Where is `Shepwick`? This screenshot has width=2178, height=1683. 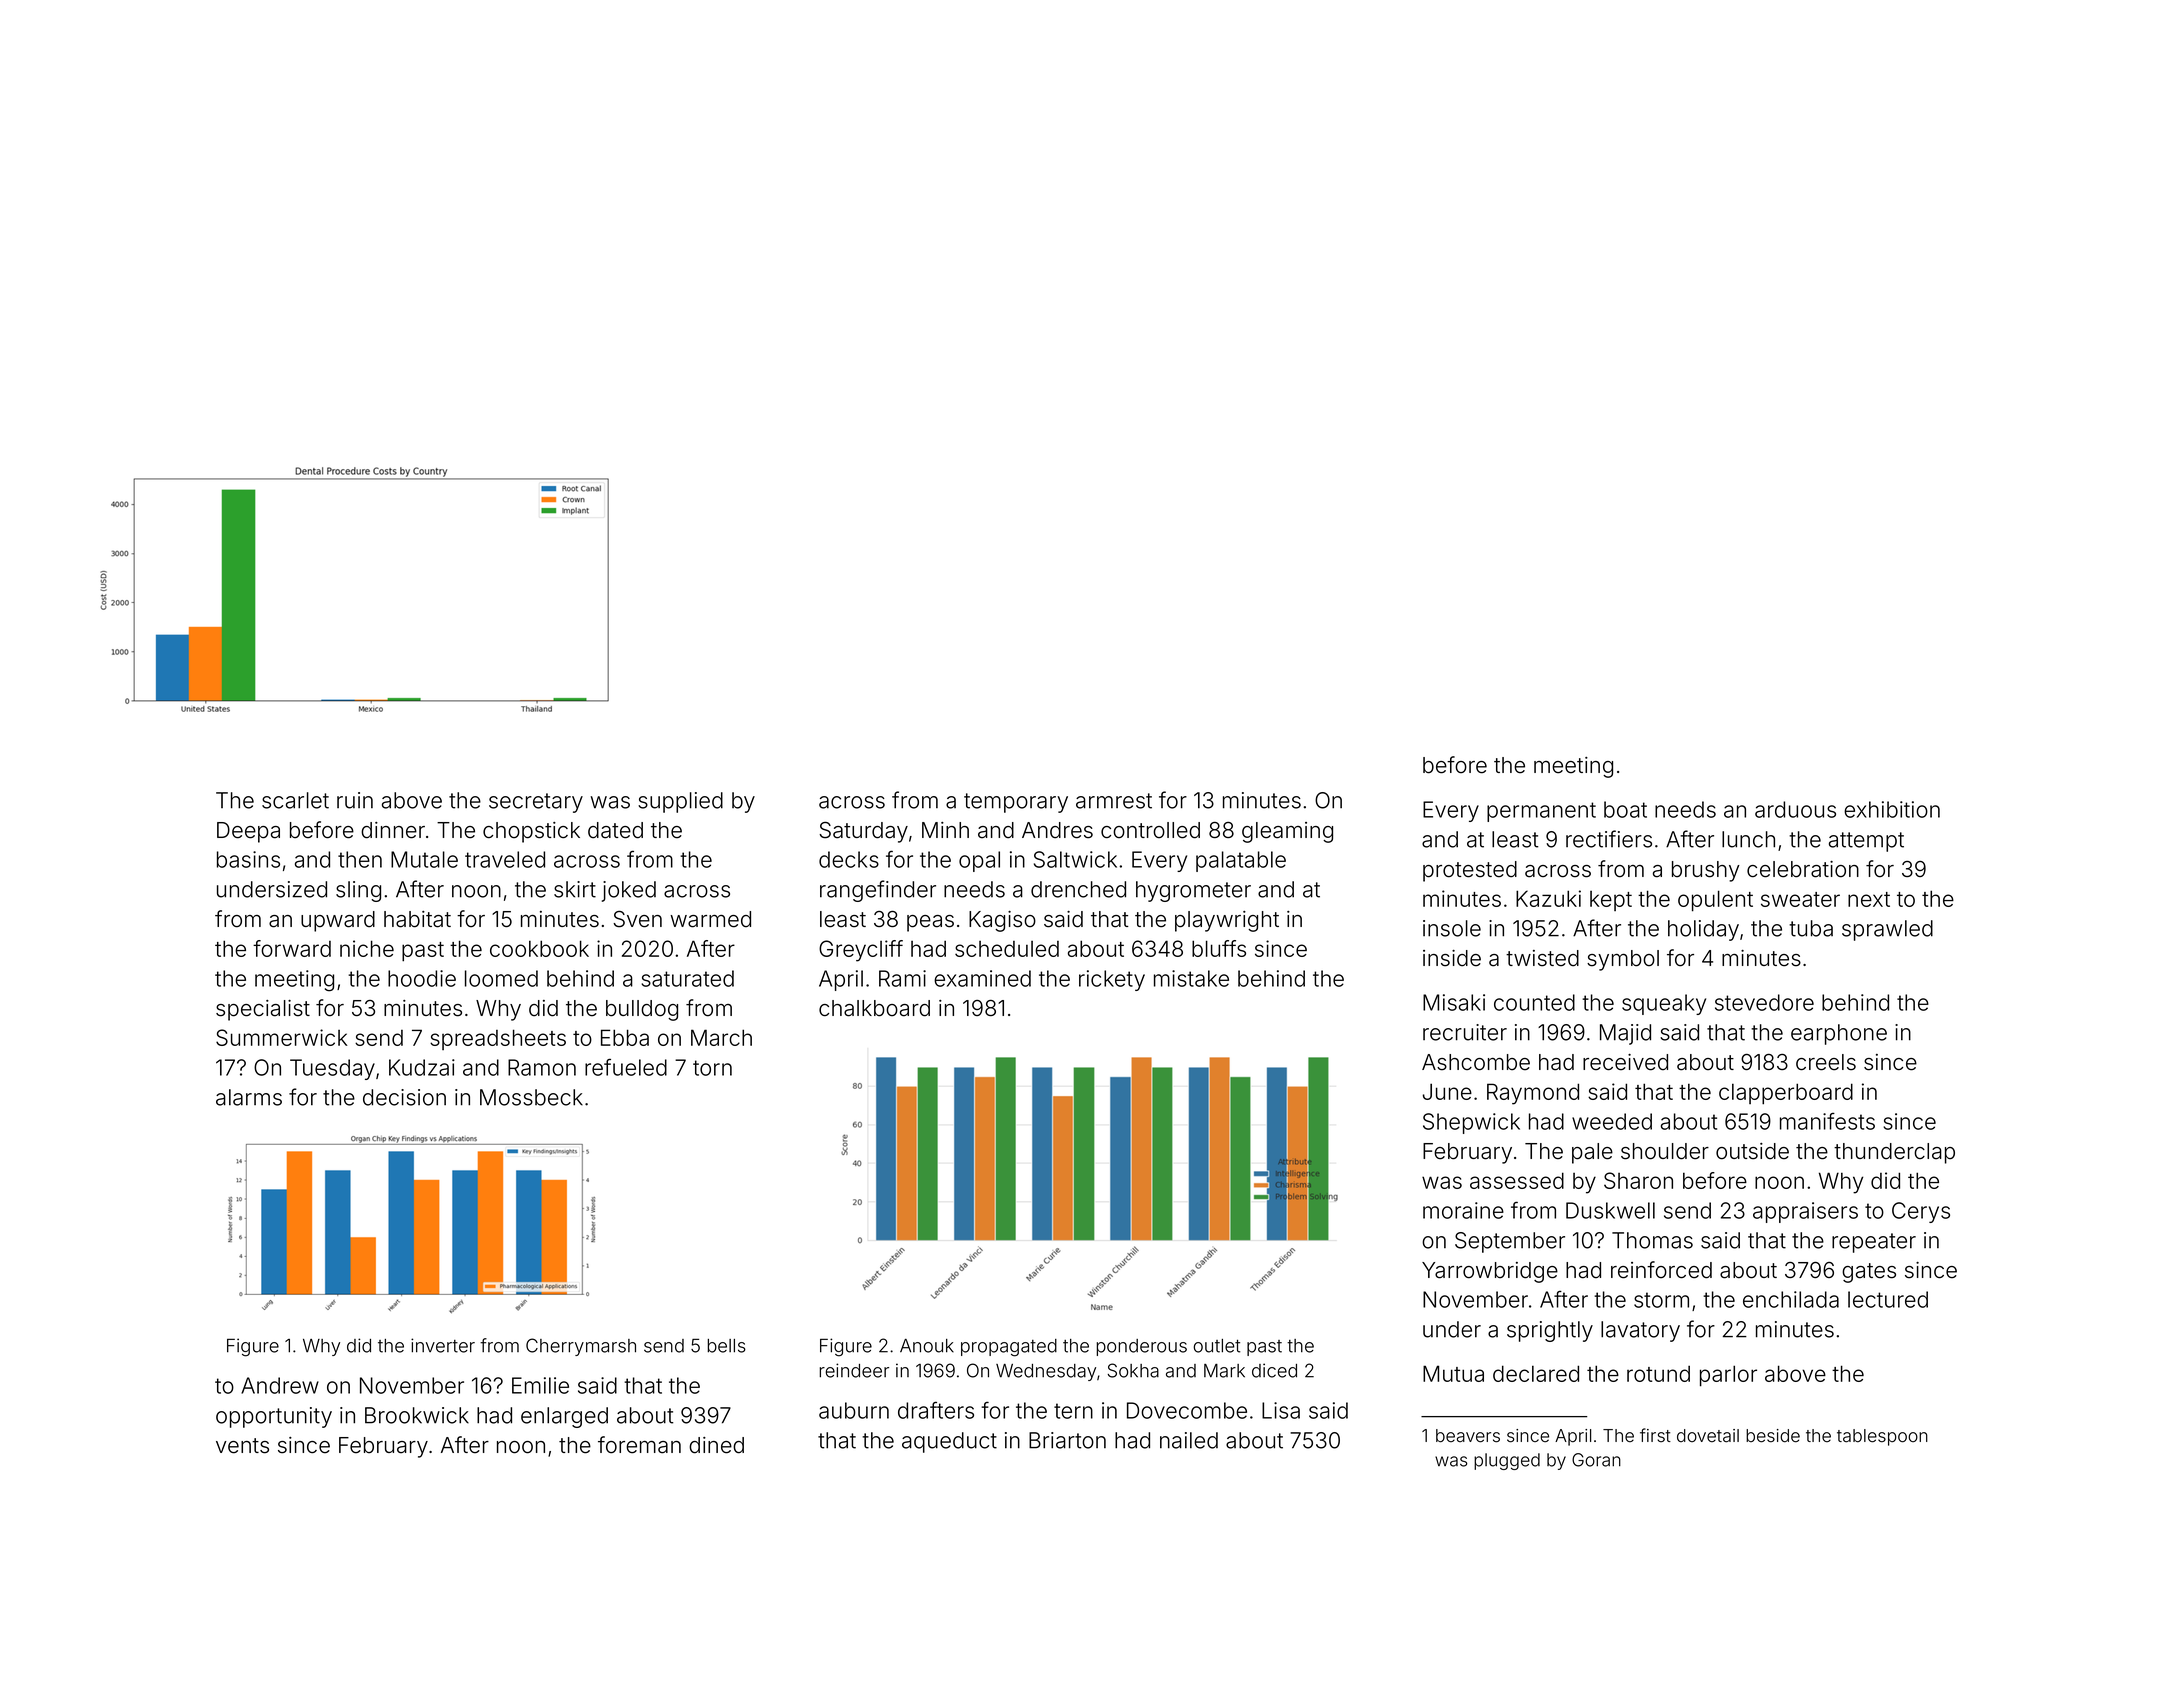
Shepwick is located at coordinates (1471, 1123).
